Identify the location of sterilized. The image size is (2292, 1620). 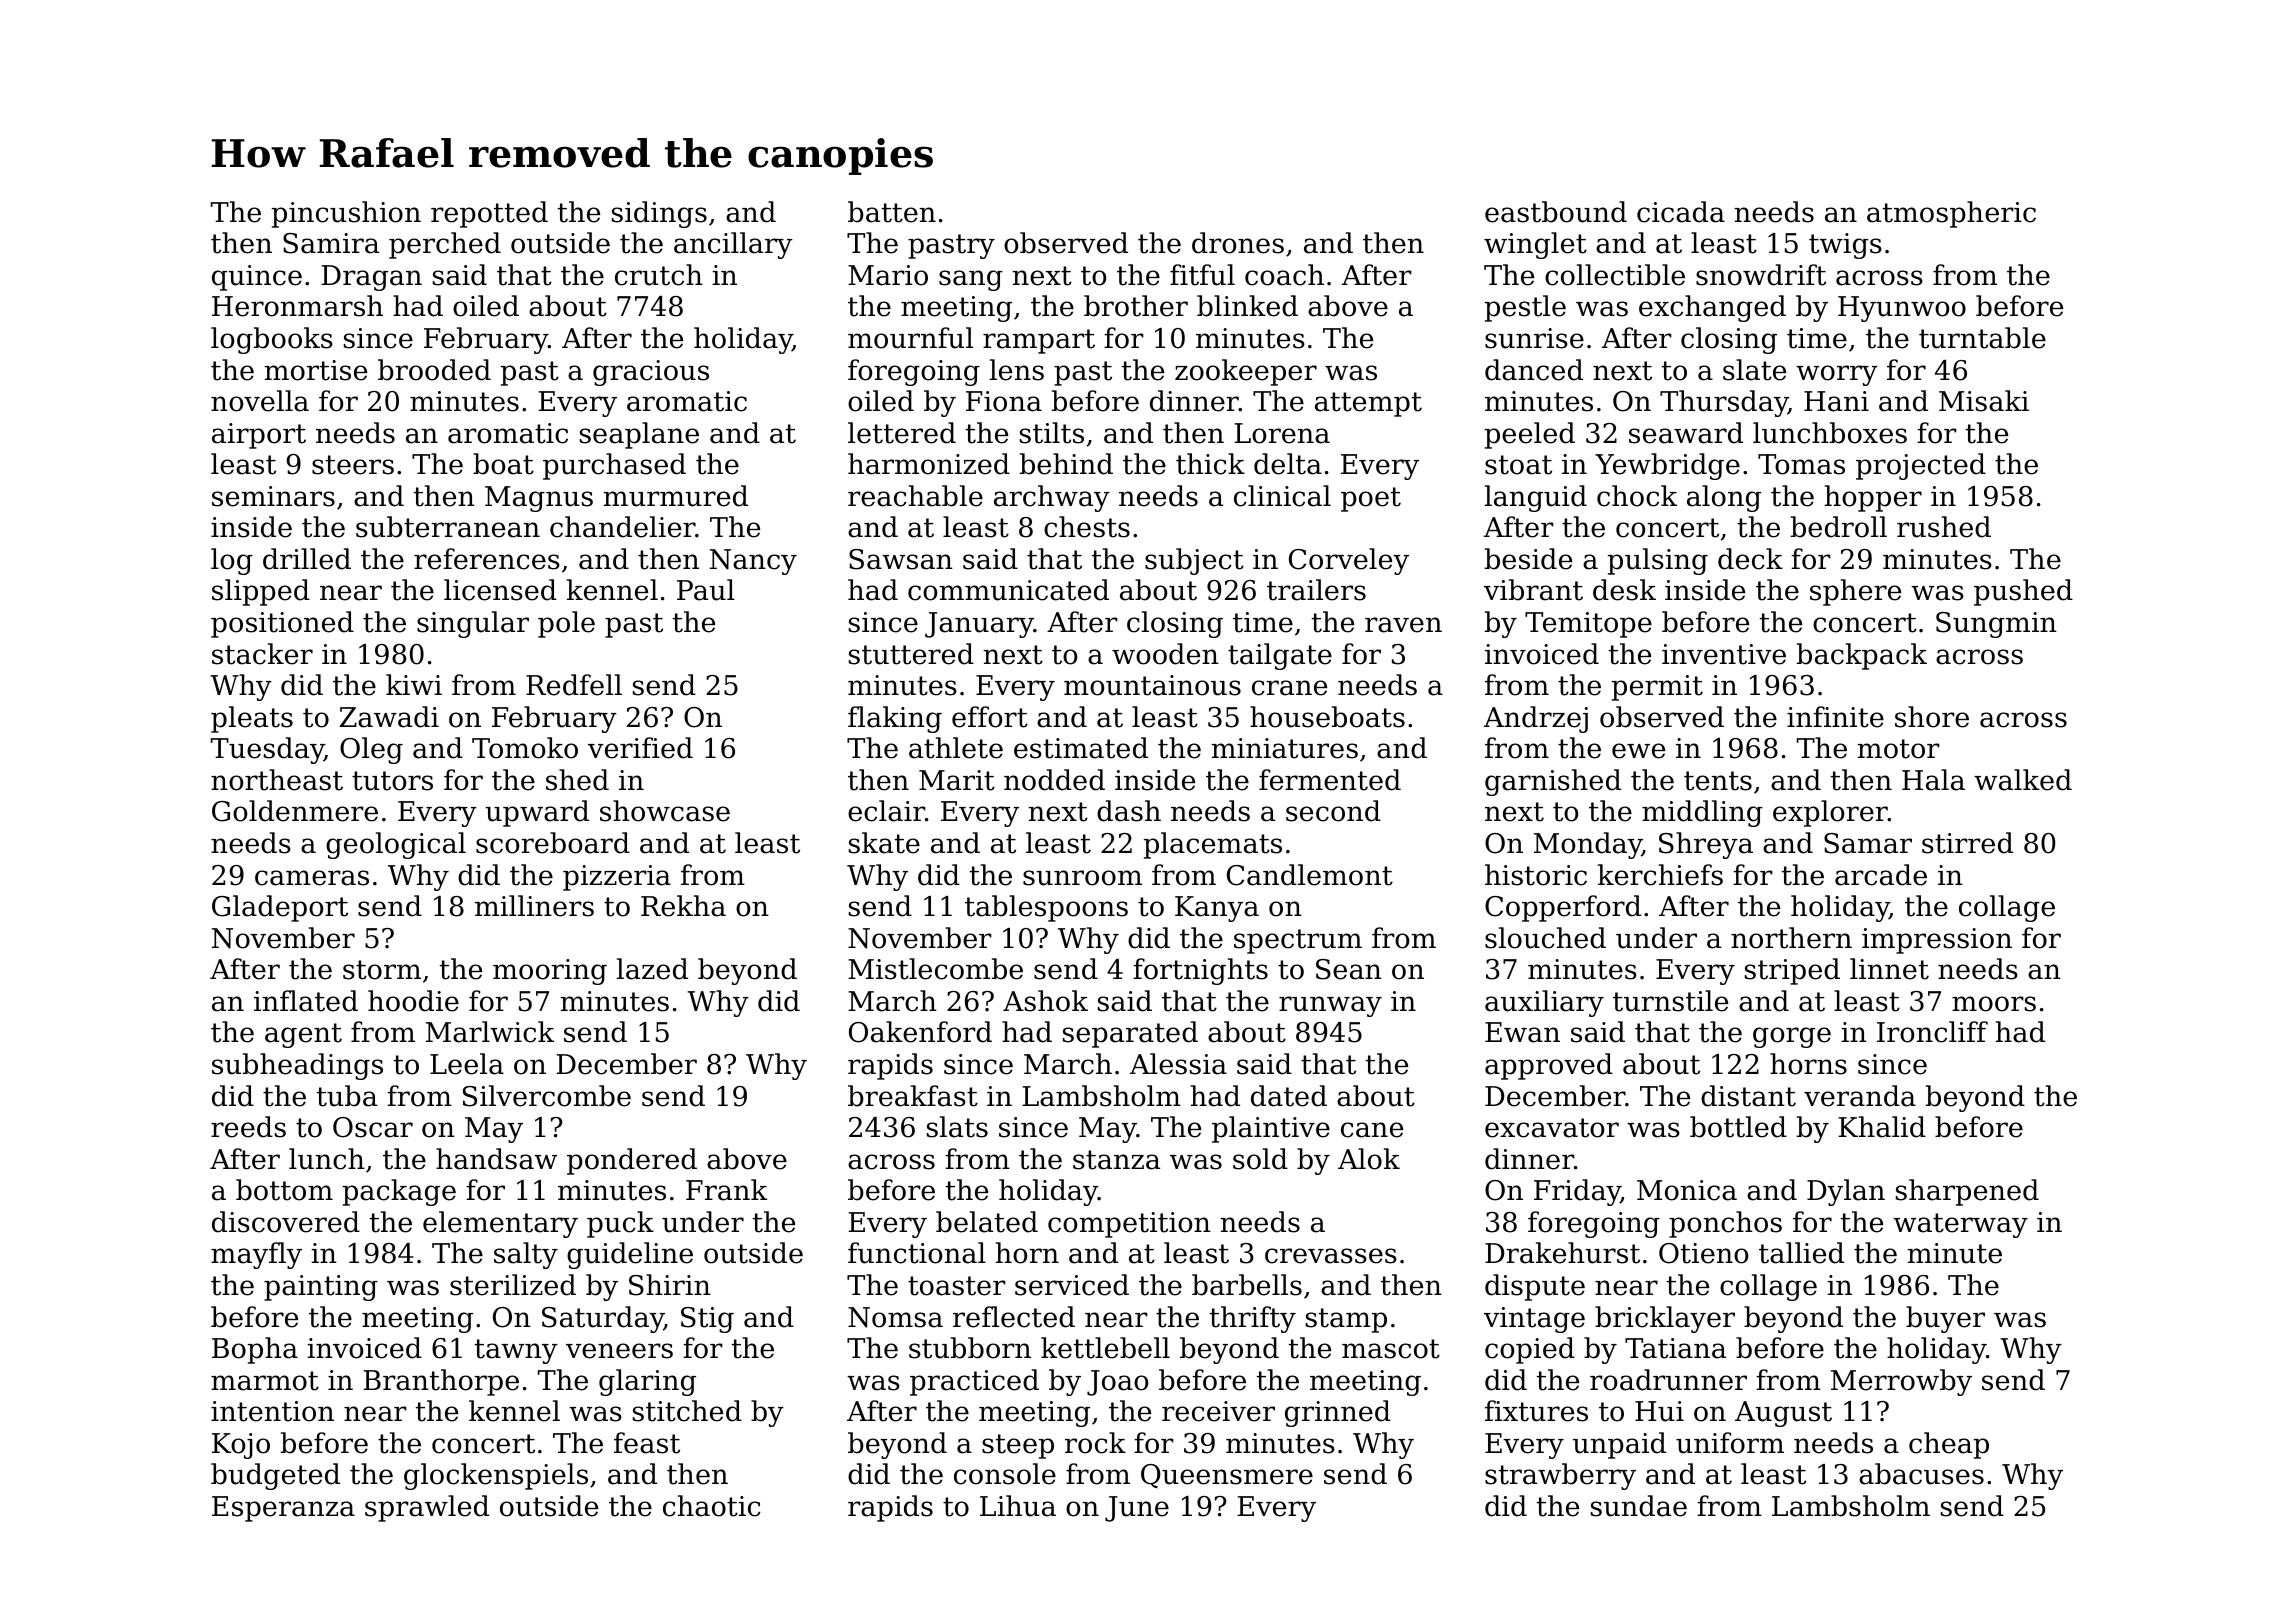
(513, 1285).
